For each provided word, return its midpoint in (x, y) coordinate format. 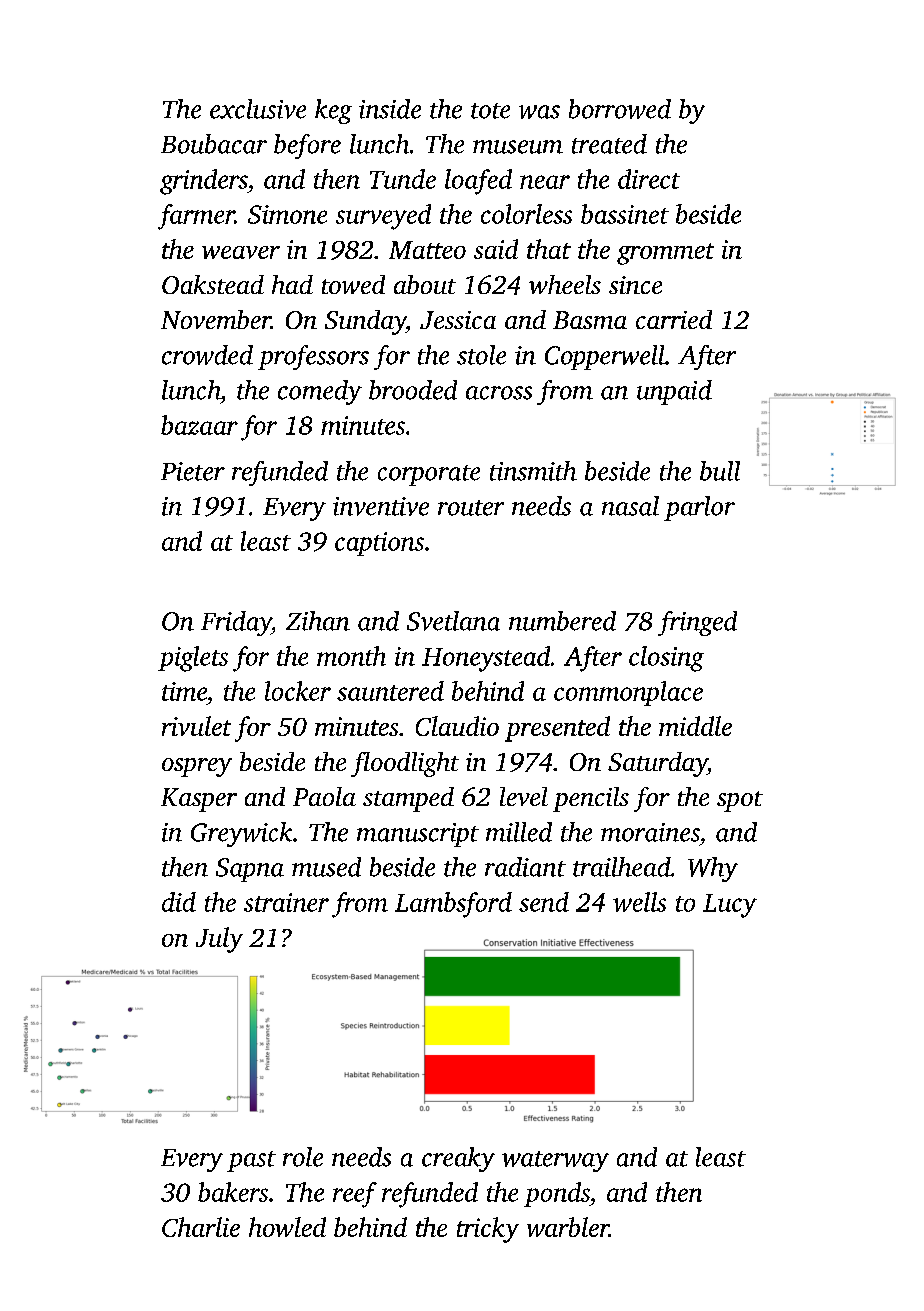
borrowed (620, 109)
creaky (458, 1159)
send (544, 902)
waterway (555, 1161)
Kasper (199, 800)
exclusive (258, 109)
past (251, 1161)
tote (490, 111)
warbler (568, 1227)
